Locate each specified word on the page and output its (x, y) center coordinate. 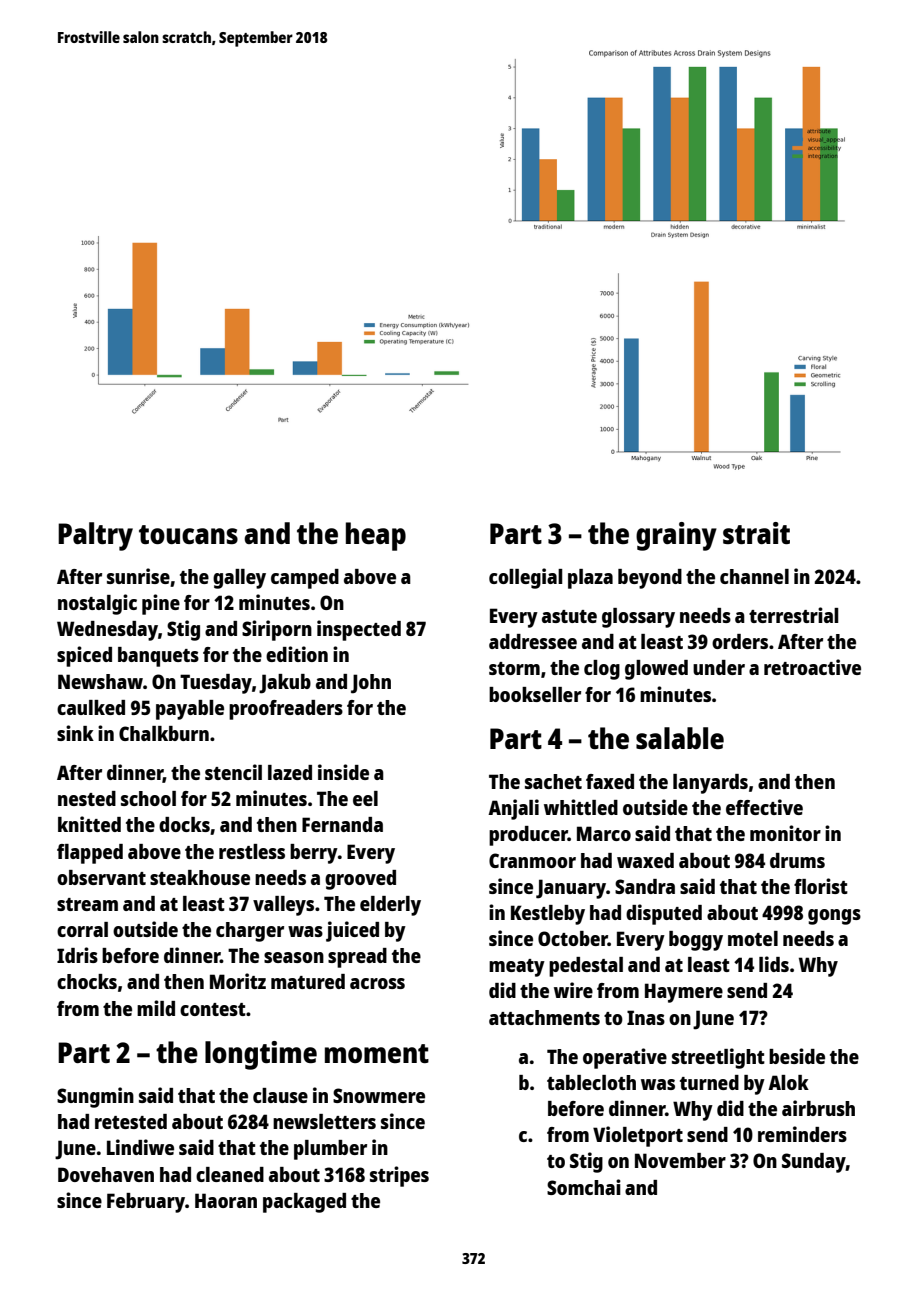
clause (280, 1095)
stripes (399, 1176)
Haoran (226, 1200)
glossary (638, 618)
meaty (517, 968)
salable (680, 738)
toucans (188, 534)
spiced (84, 656)
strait (756, 533)
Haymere (684, 993)
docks (184, 824)
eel (365, 798)
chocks (87, 981)
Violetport (638, 1136)
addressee (533, 641)
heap (376, 536)
